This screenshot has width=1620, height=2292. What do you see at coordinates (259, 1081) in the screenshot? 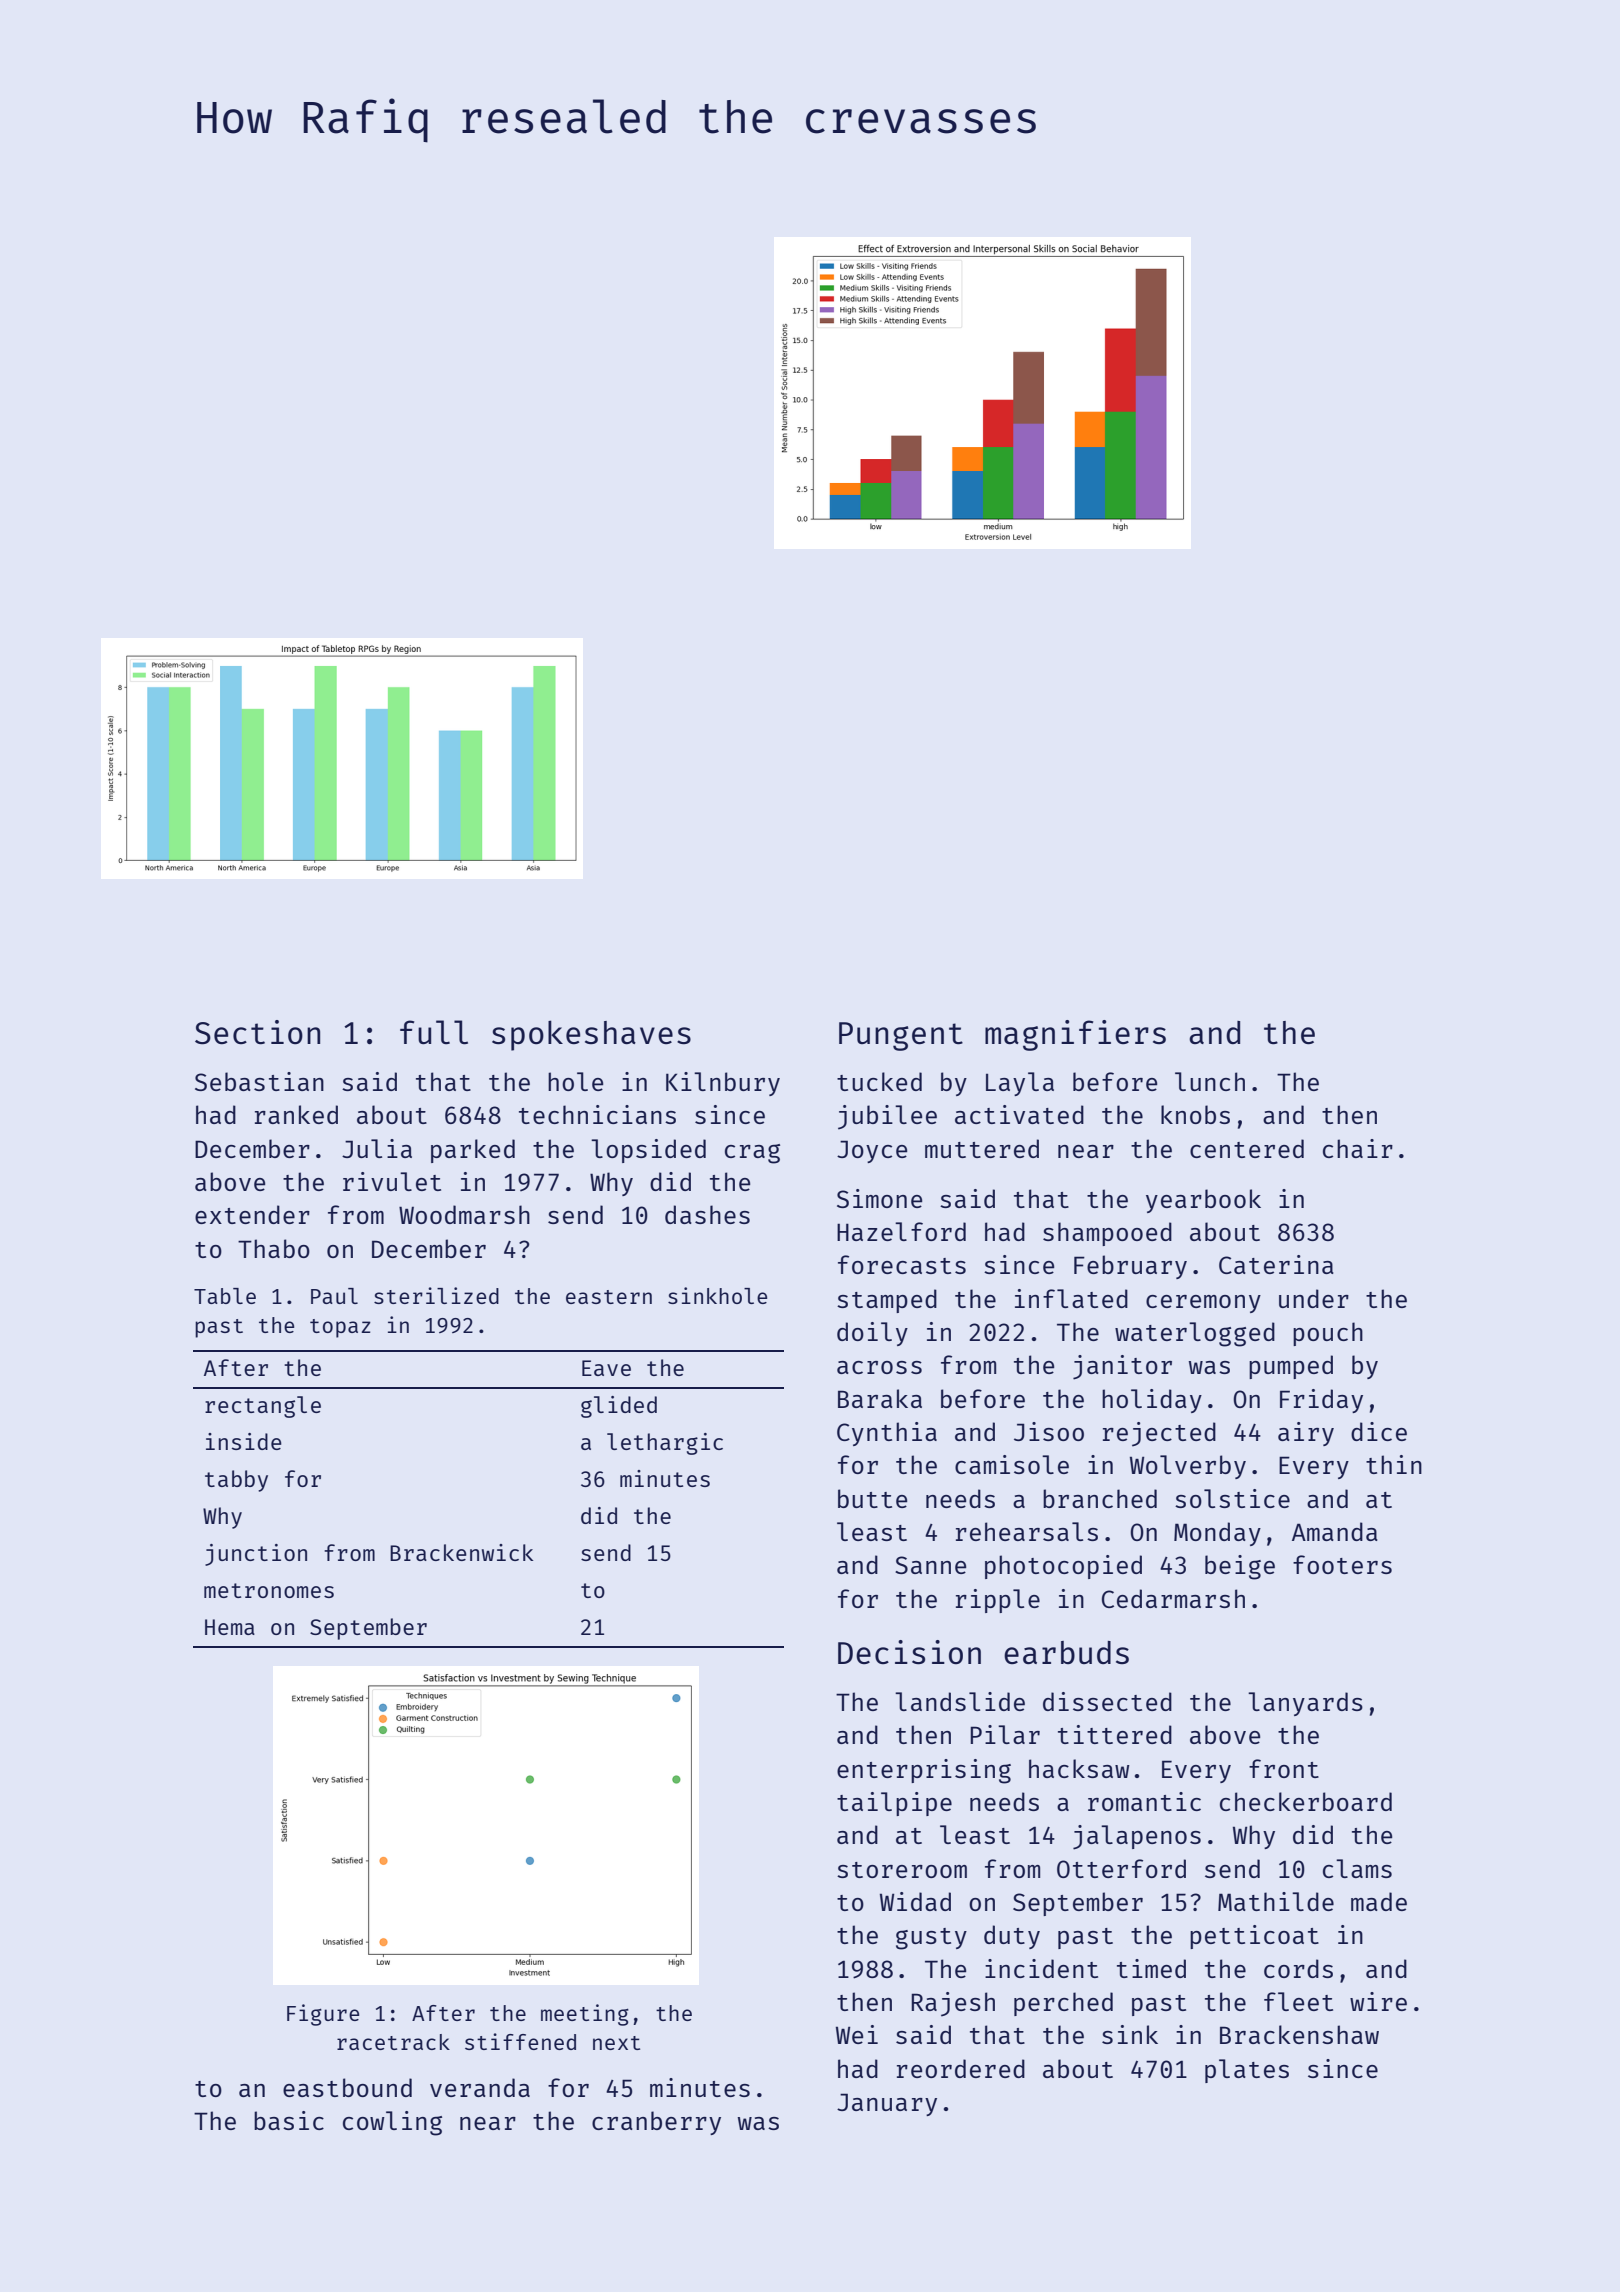
I see `Sebastian` at bounding box center [259, 1081].
